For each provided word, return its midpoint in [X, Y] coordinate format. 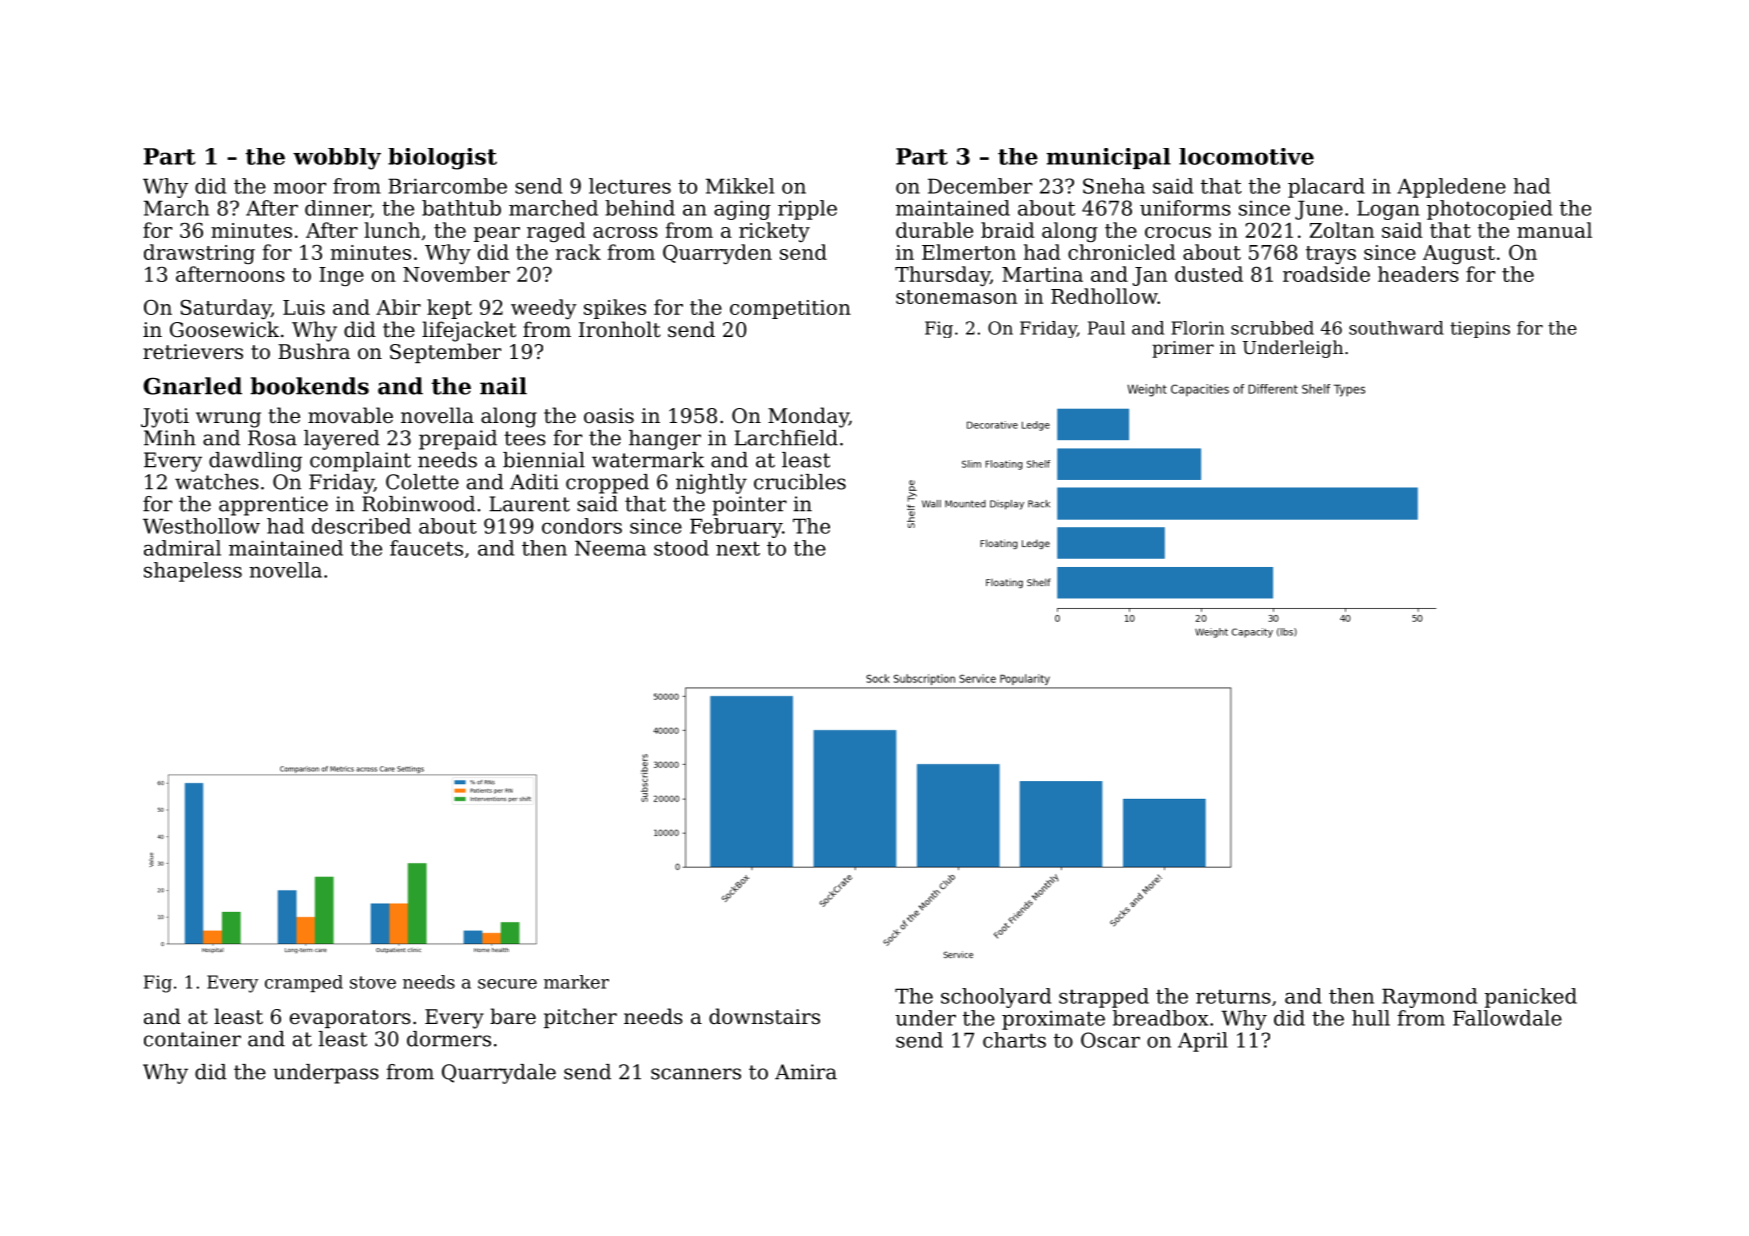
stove [373, 982]
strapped [1104, 998]
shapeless [193, 572]
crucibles [800, 482]
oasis [609, 415]
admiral [182, 548]
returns [1233, 996]
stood [681, 548]
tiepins [1480, 329]
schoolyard [996, 998]
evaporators [350, 1019]
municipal [1109, 158]
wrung [228, 420]
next [738, 548]
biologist [442, 159]
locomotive [1246, 156]
